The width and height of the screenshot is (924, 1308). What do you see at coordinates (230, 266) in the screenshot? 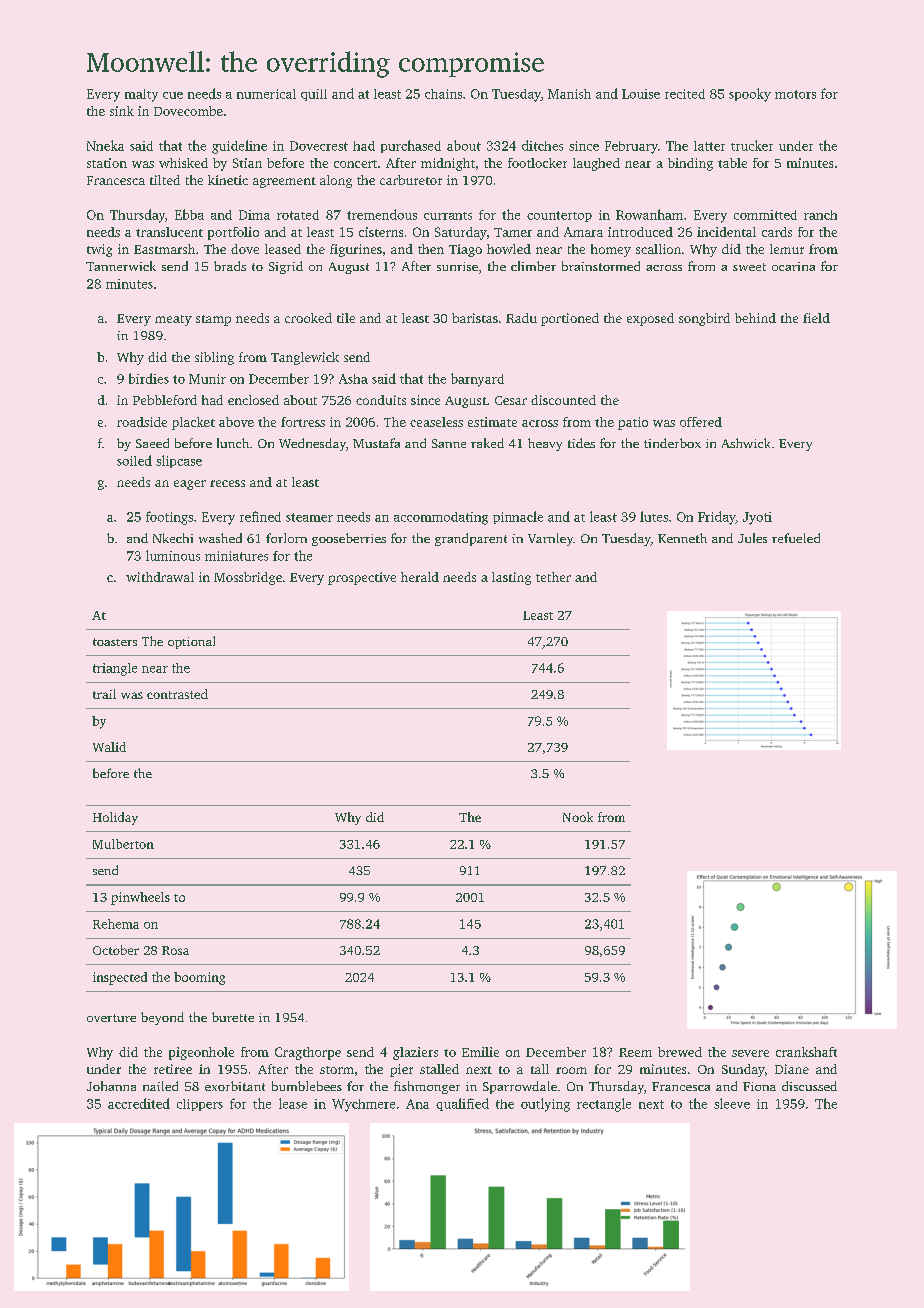
I see `brads` at bounding box center [230, 266].
